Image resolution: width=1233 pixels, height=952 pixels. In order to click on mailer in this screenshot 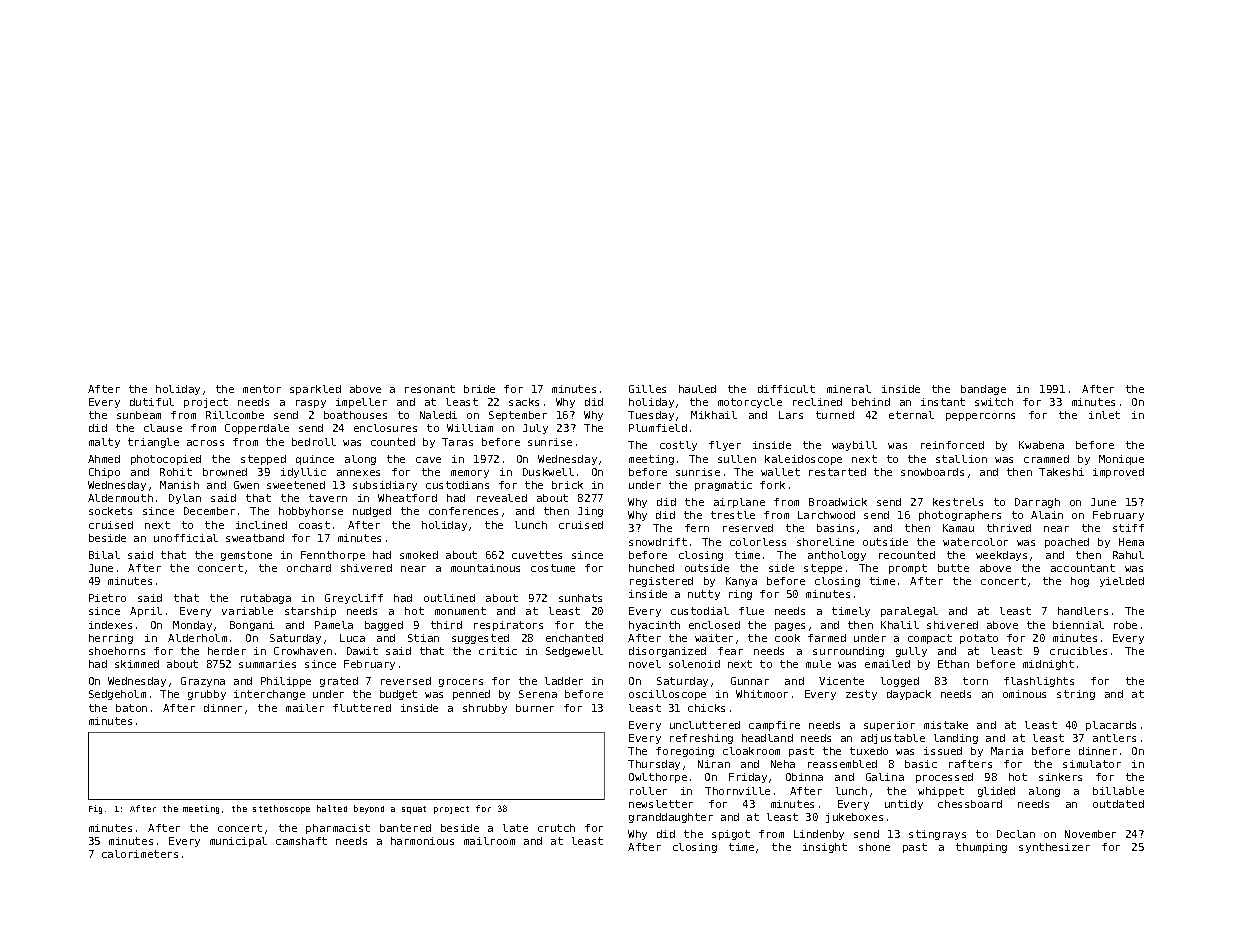, I will do `click(305, 708)`.
